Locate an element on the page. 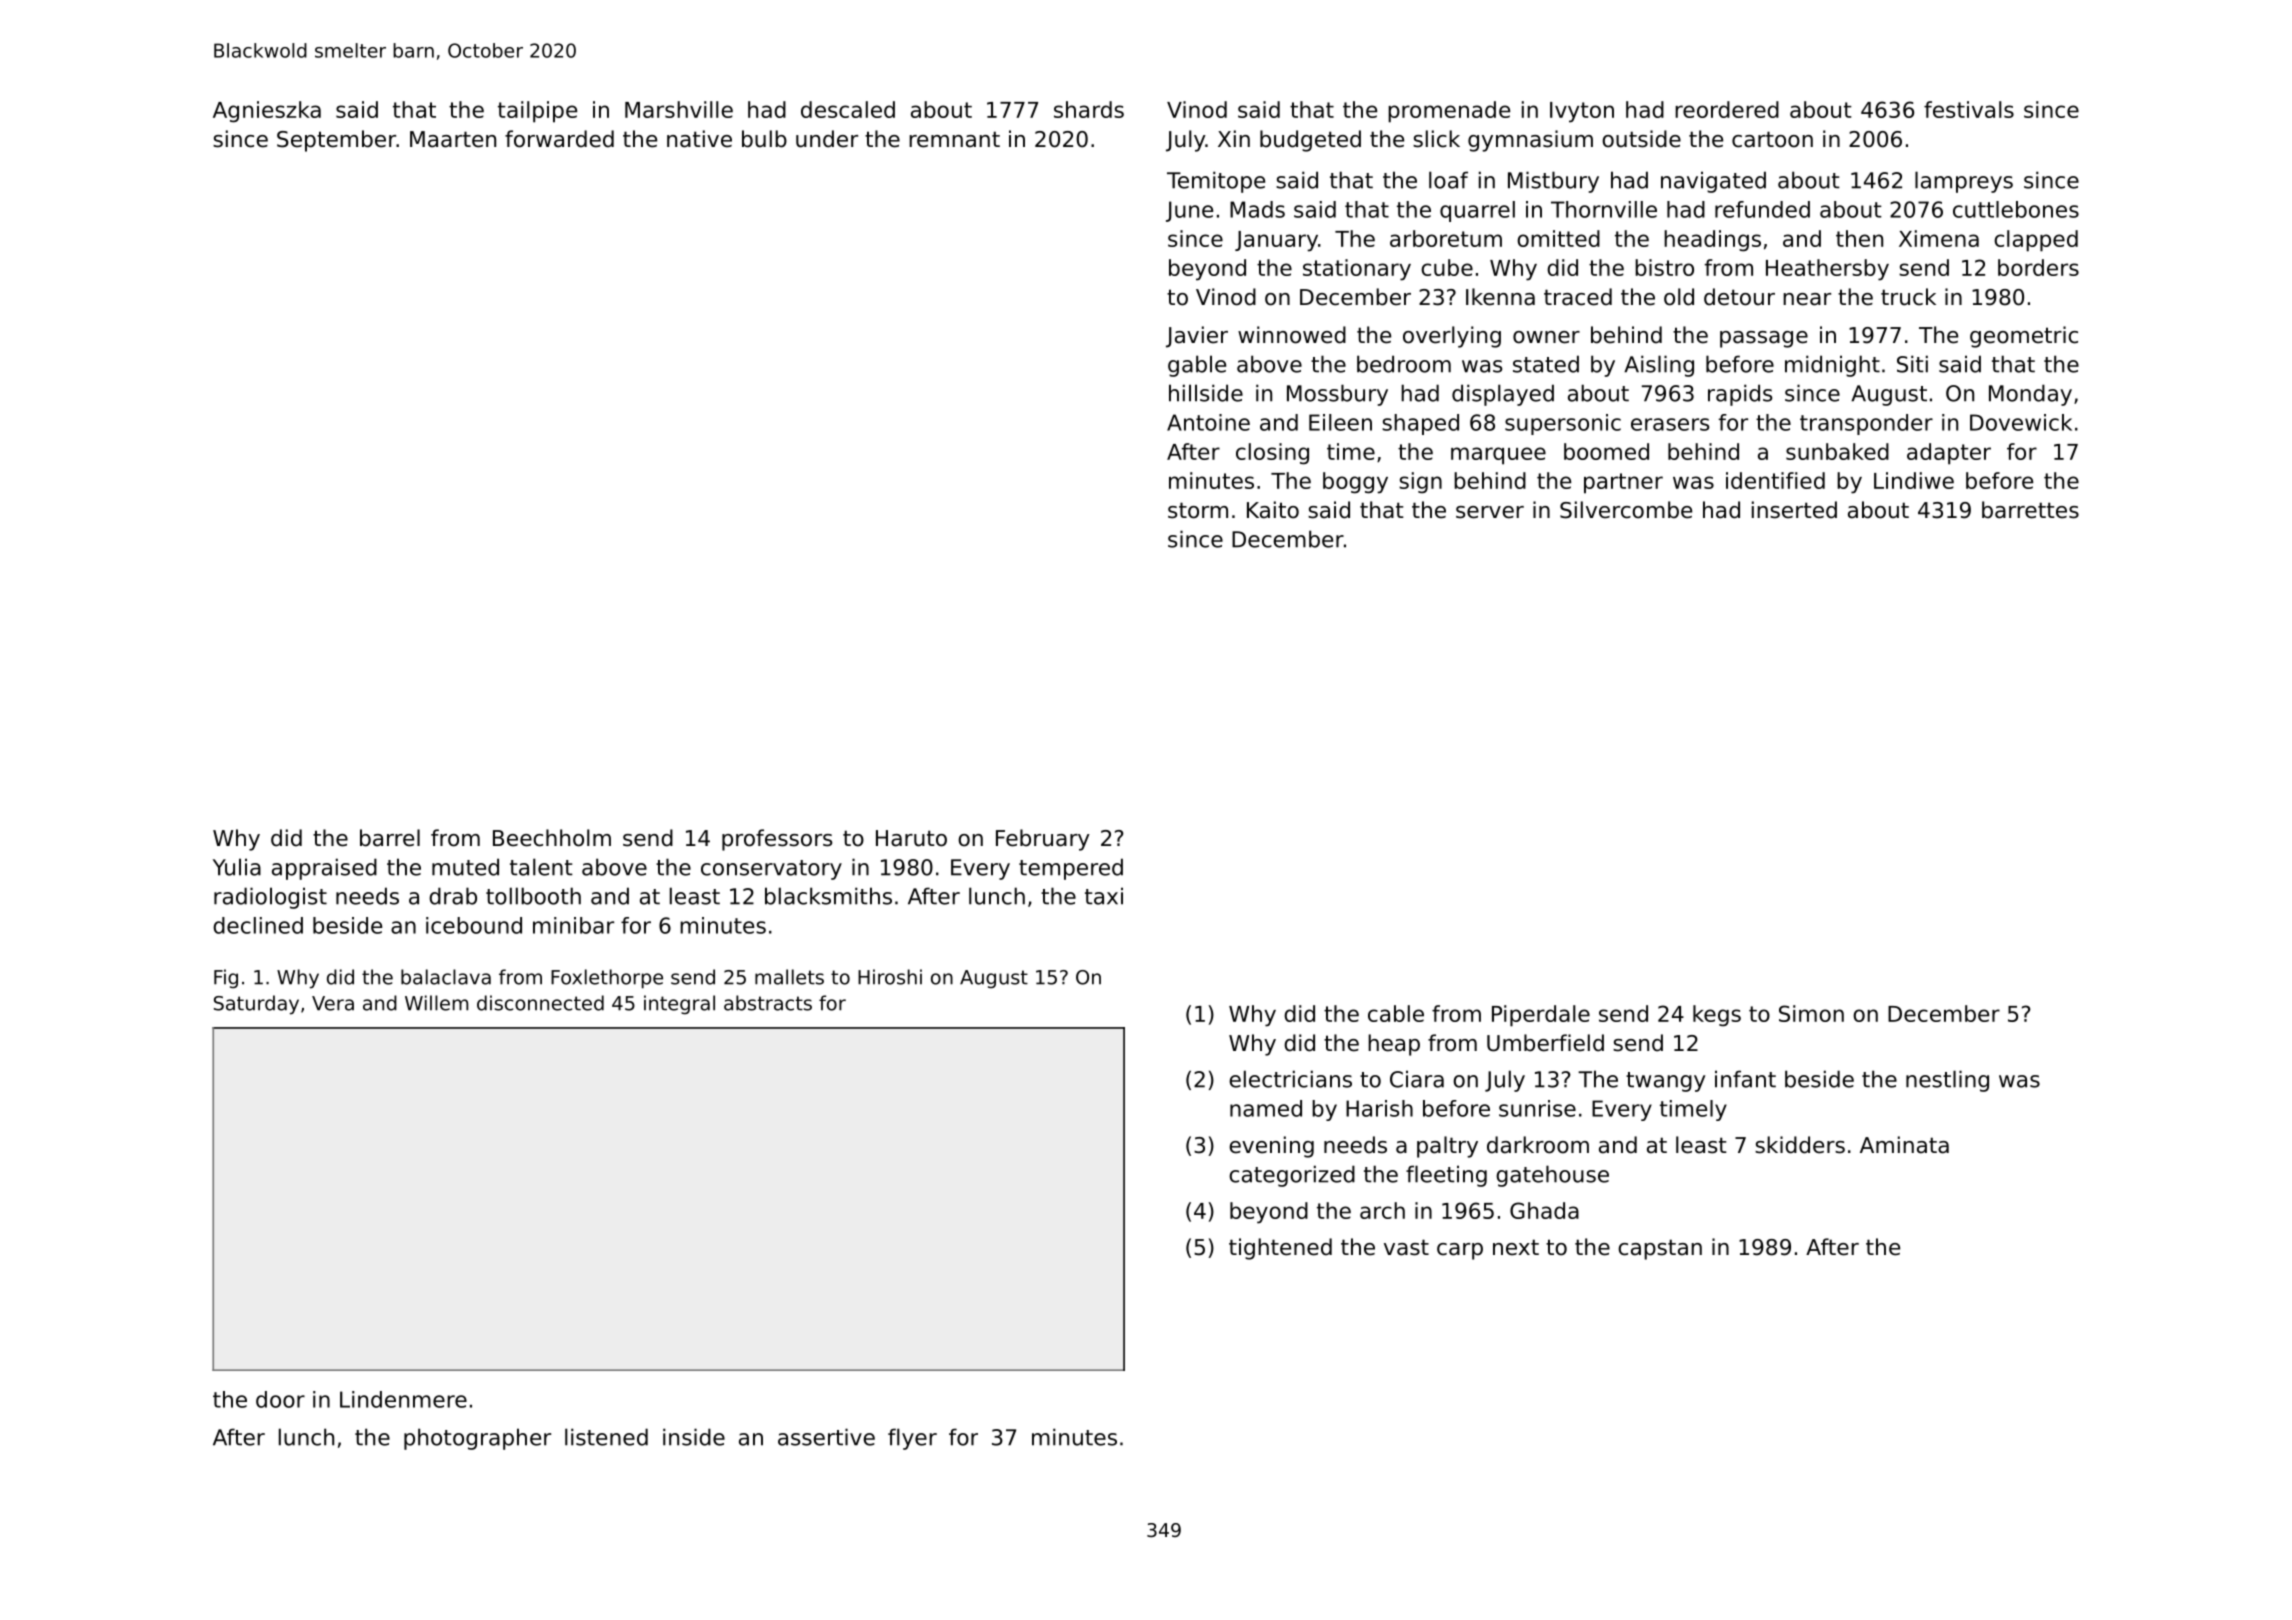 This document has width=2292, height=1620. barrel is located at coordinates (390, 838).
